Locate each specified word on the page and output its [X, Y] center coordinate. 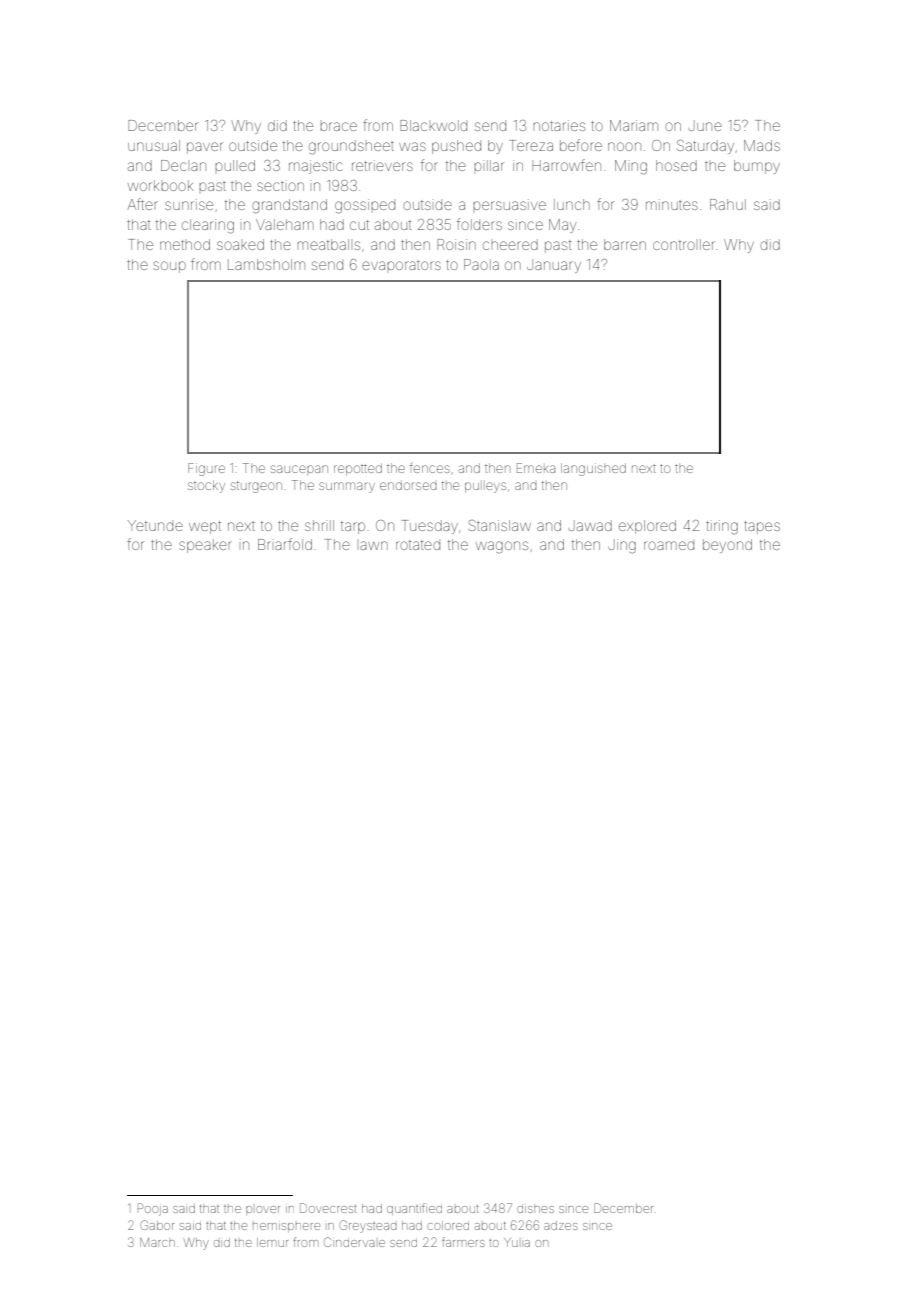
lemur [272, 1242]
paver [205, 148]
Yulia [517, 1242]
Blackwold [433, 125]
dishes [535, 1208]
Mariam [634, 125]
